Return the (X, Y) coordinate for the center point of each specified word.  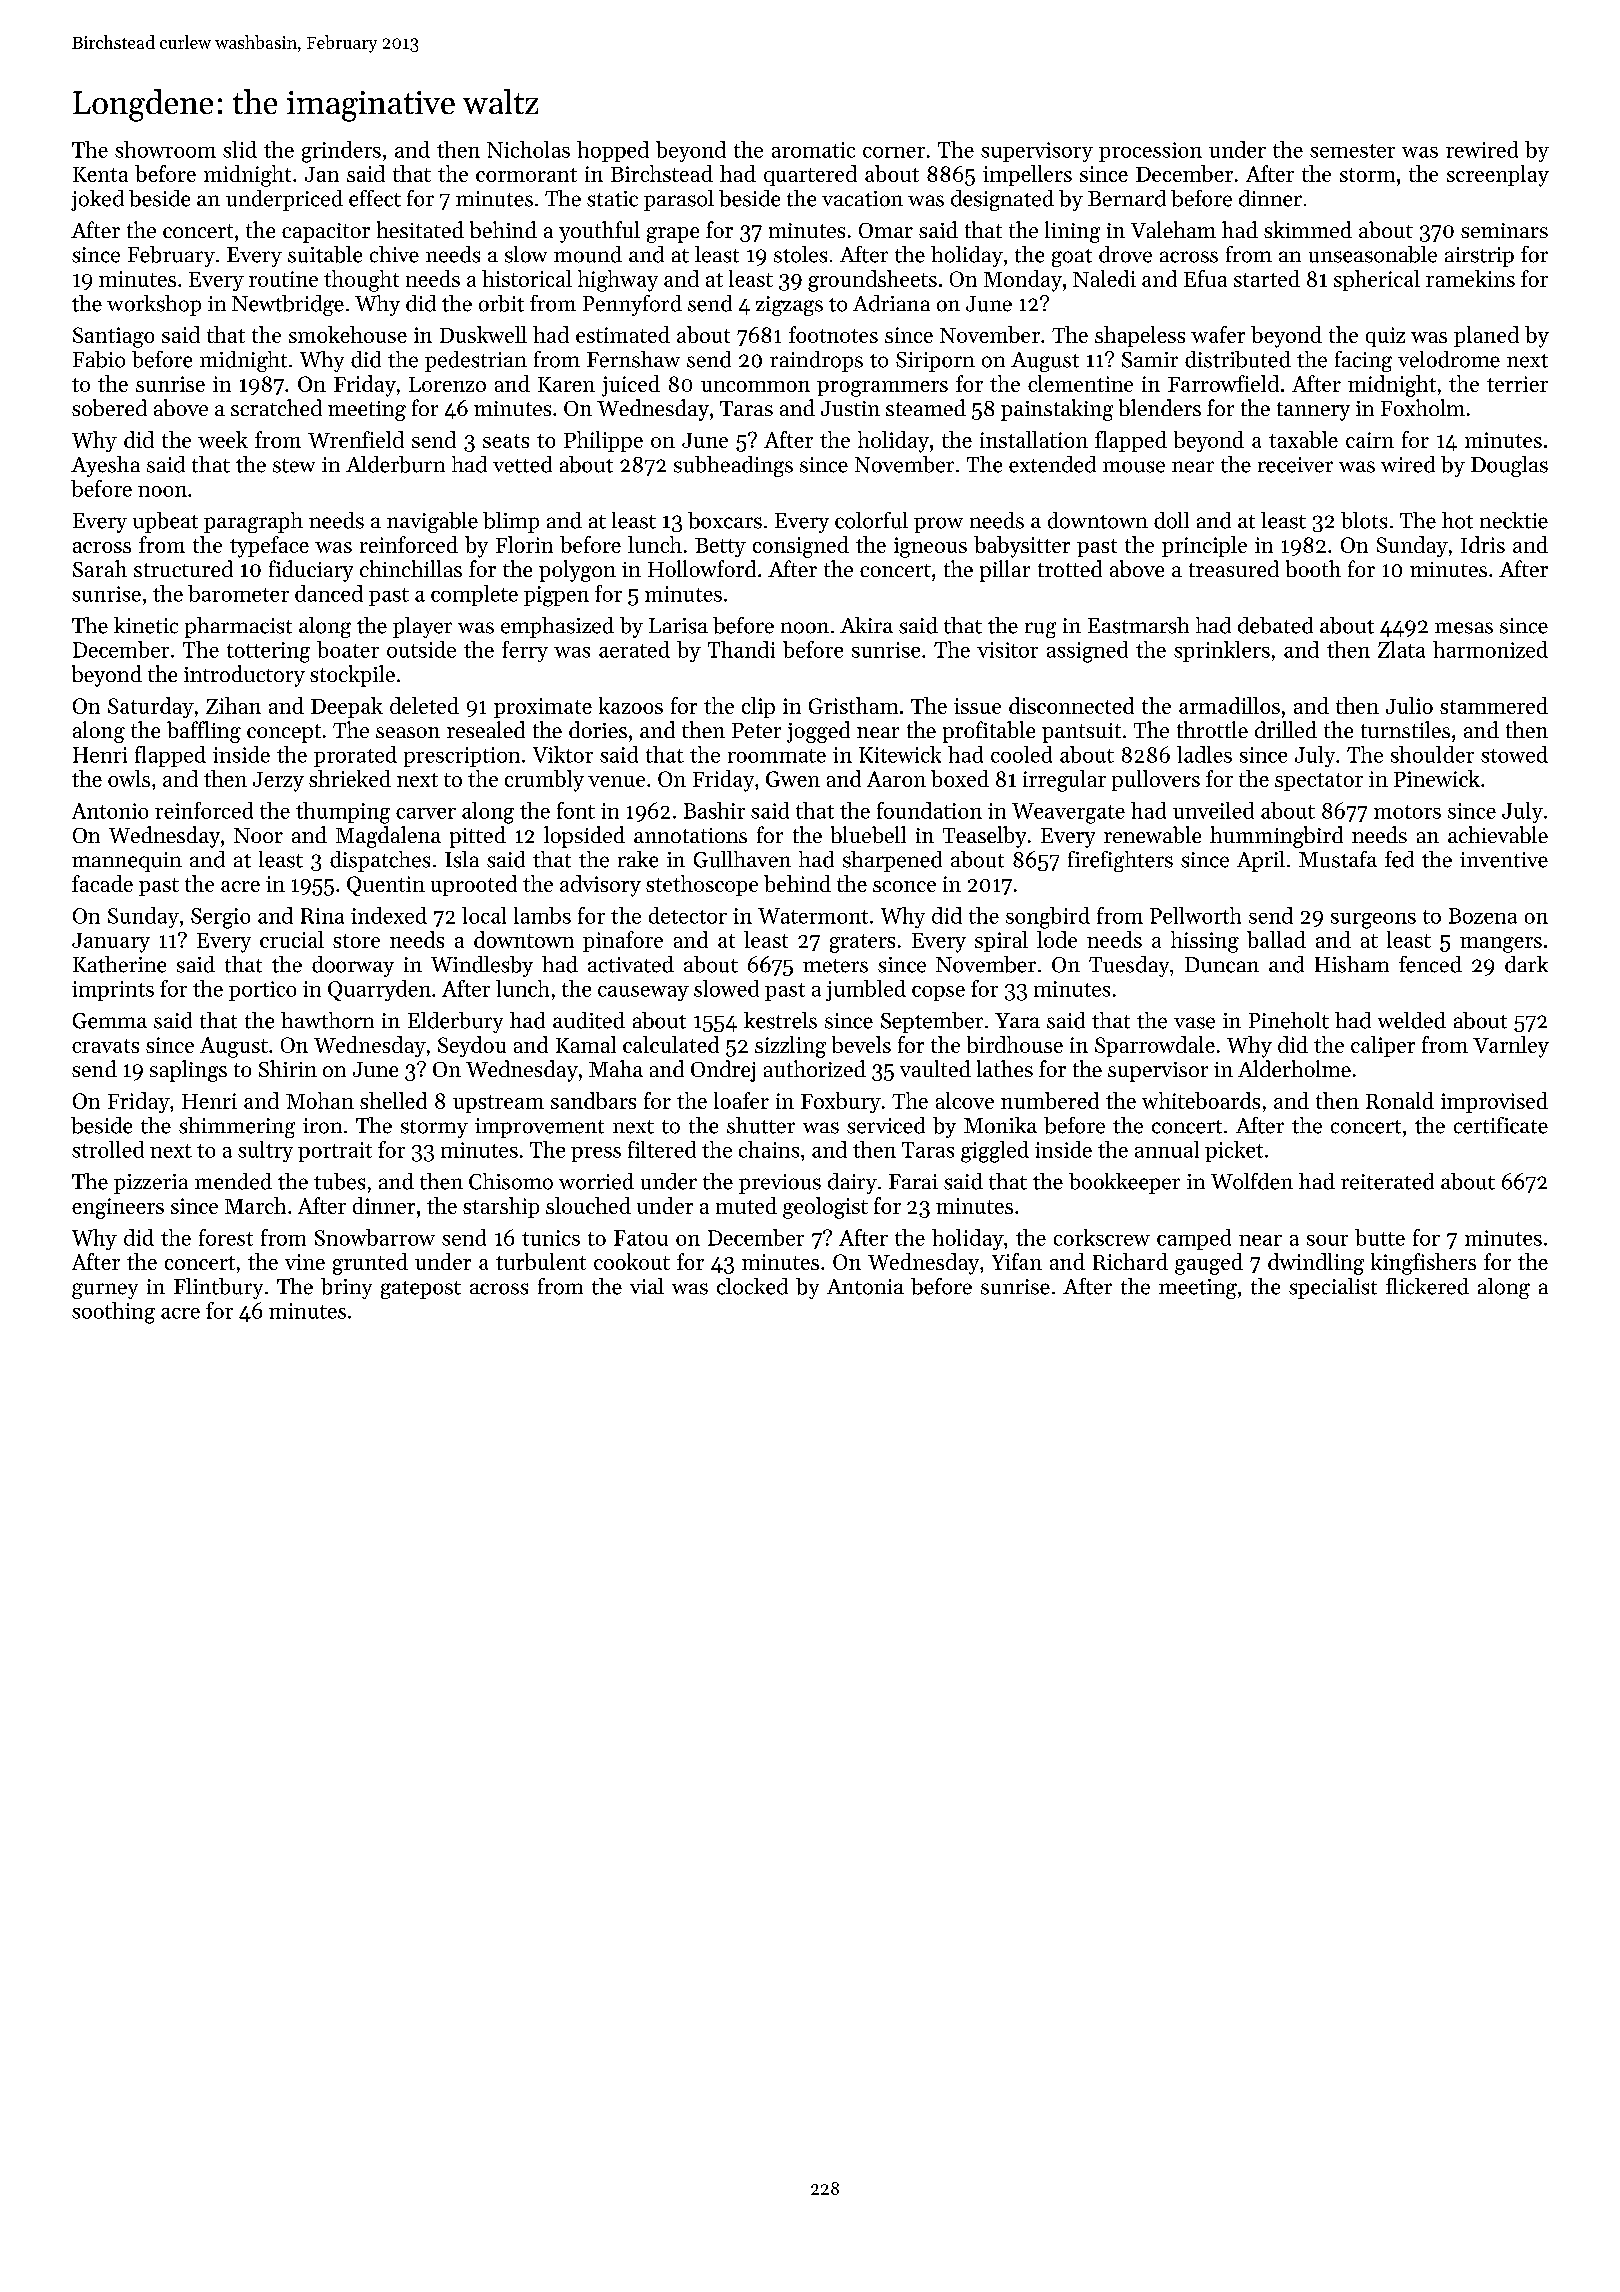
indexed (389, 915)
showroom (165, 149)
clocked (752, 1286)
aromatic (813, 150)
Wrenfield (356, 439)
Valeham (1173, 229)
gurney (105, 1291)
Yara (1017, 1020)
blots (1364, 520)
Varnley (1511, 1047)
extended (1052, 464)
